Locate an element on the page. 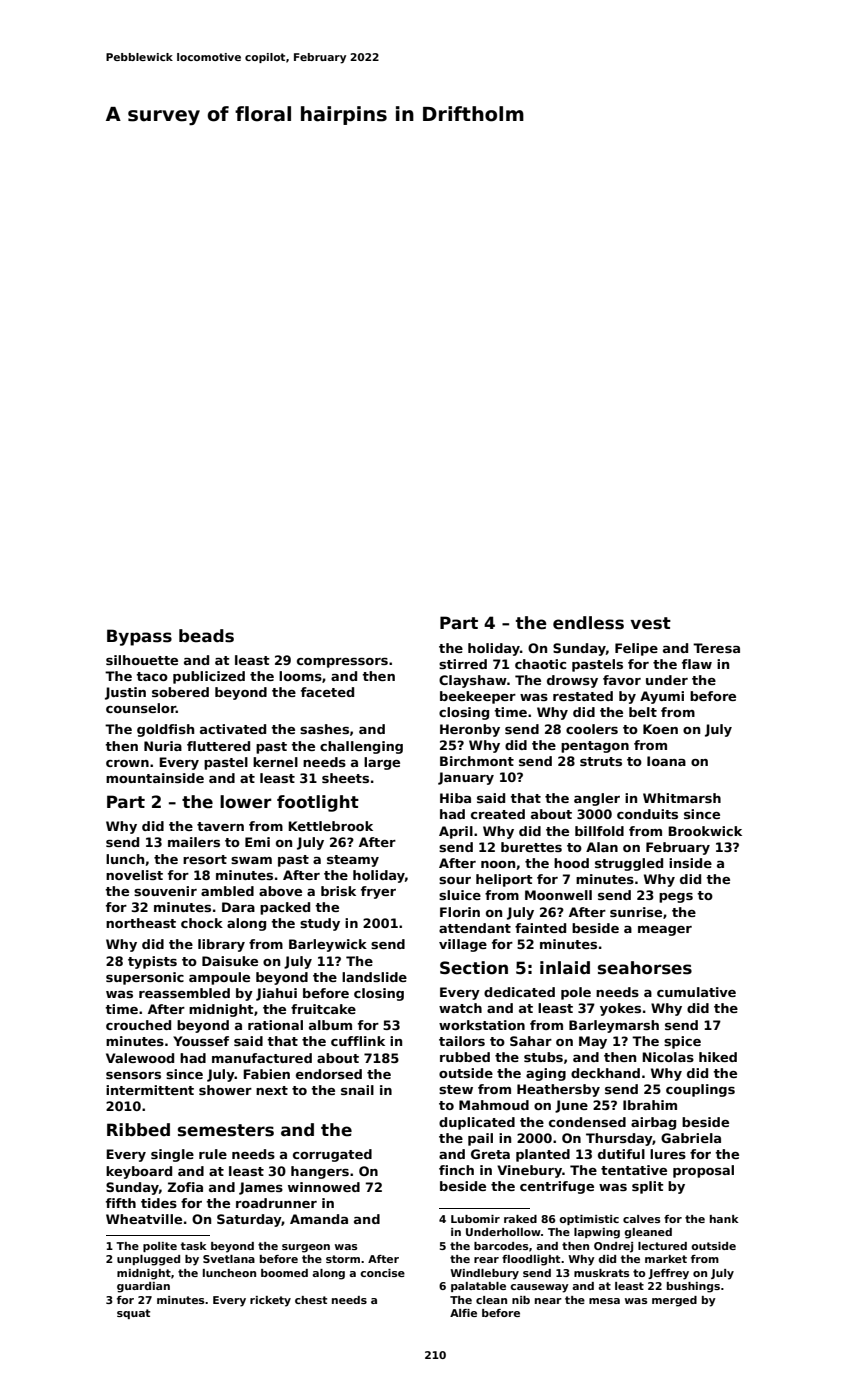  Thursday is located at coordinates (619, 1139).
